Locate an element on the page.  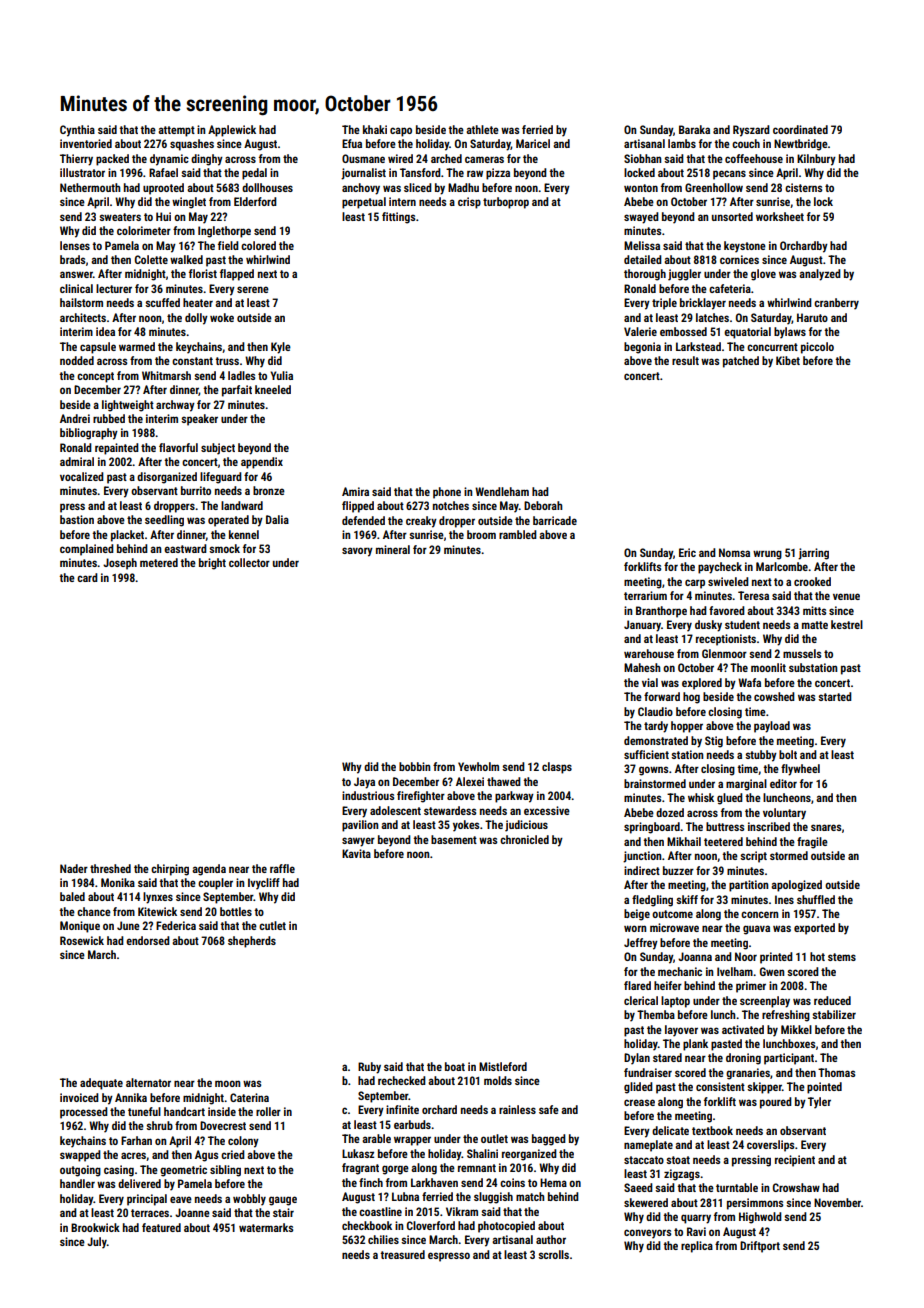
threshed is located at coordinates (110, 868).
